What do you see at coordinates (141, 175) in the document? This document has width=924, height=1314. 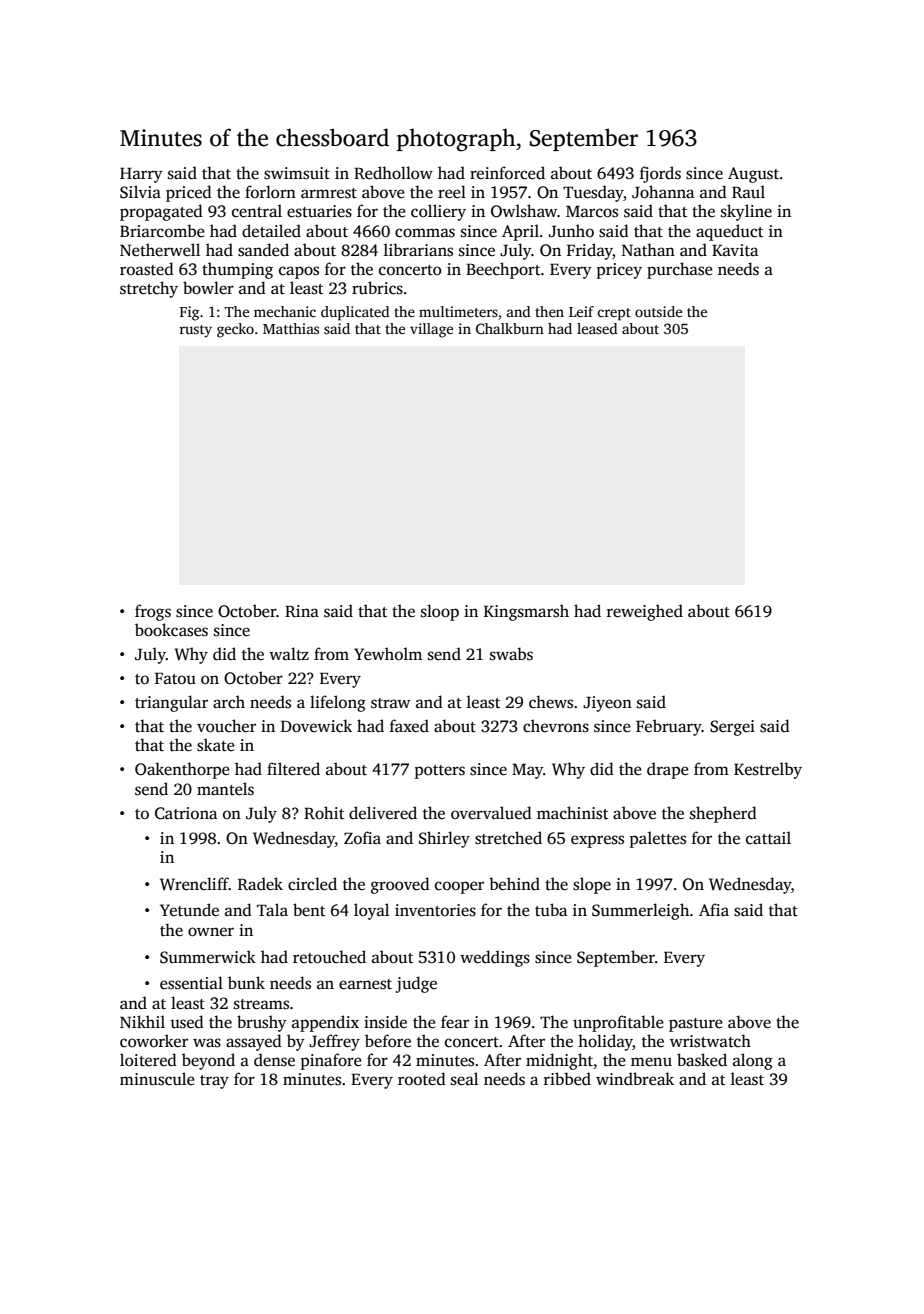 I see `Harry` at bounding box center [141, 175].
